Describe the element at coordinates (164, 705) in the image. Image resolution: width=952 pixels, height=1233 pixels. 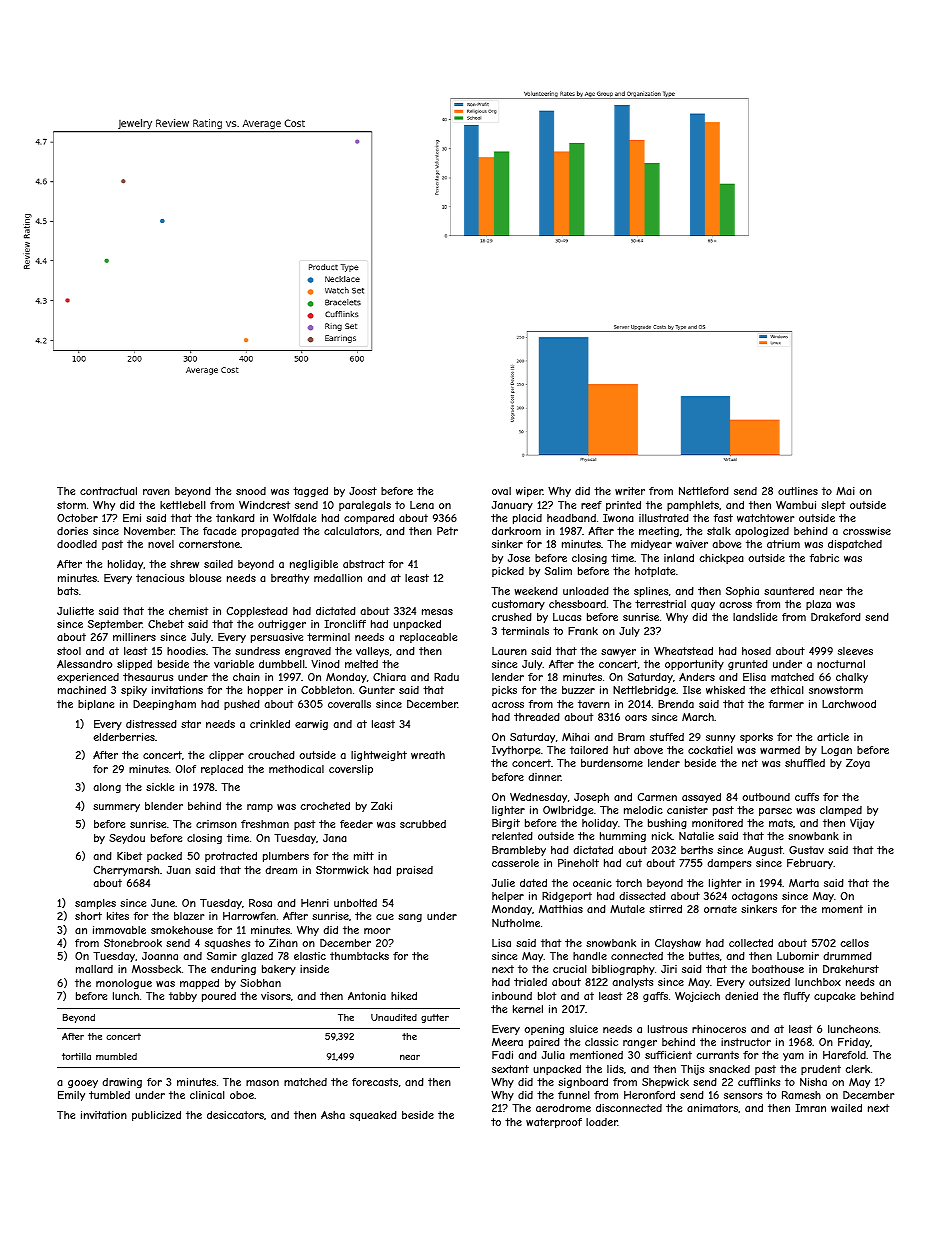
I see `Deepingham` at that location.
